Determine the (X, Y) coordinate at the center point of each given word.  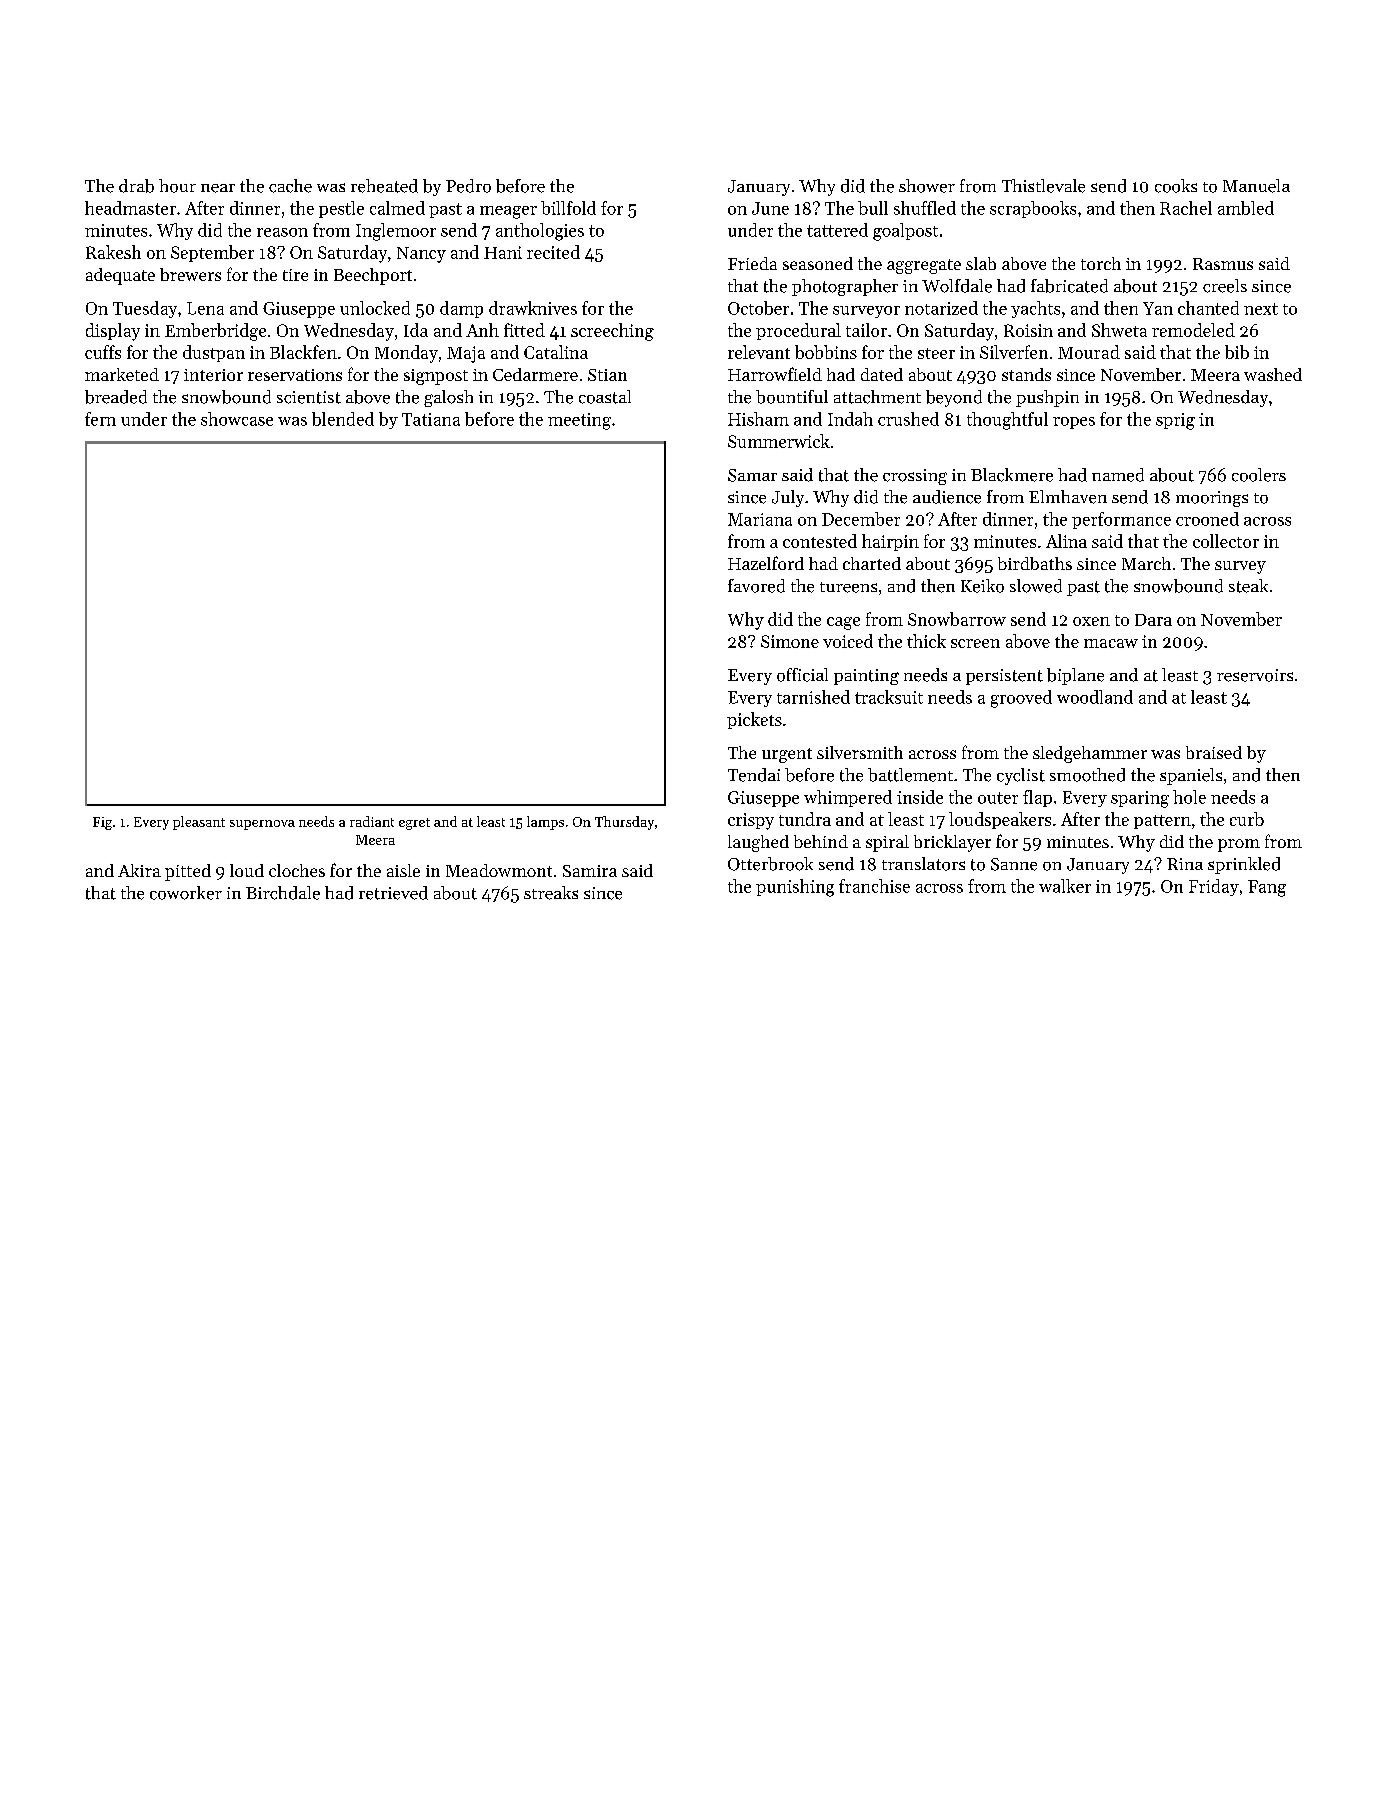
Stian (607, 375)
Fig (102, 823)
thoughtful (1007, 421)
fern (100, 419)
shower (927, 186)
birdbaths (1035, 563)
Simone (790, 641)
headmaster (130, 208)
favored (756, 586)
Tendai (754, 775)
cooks (1176, 186)
